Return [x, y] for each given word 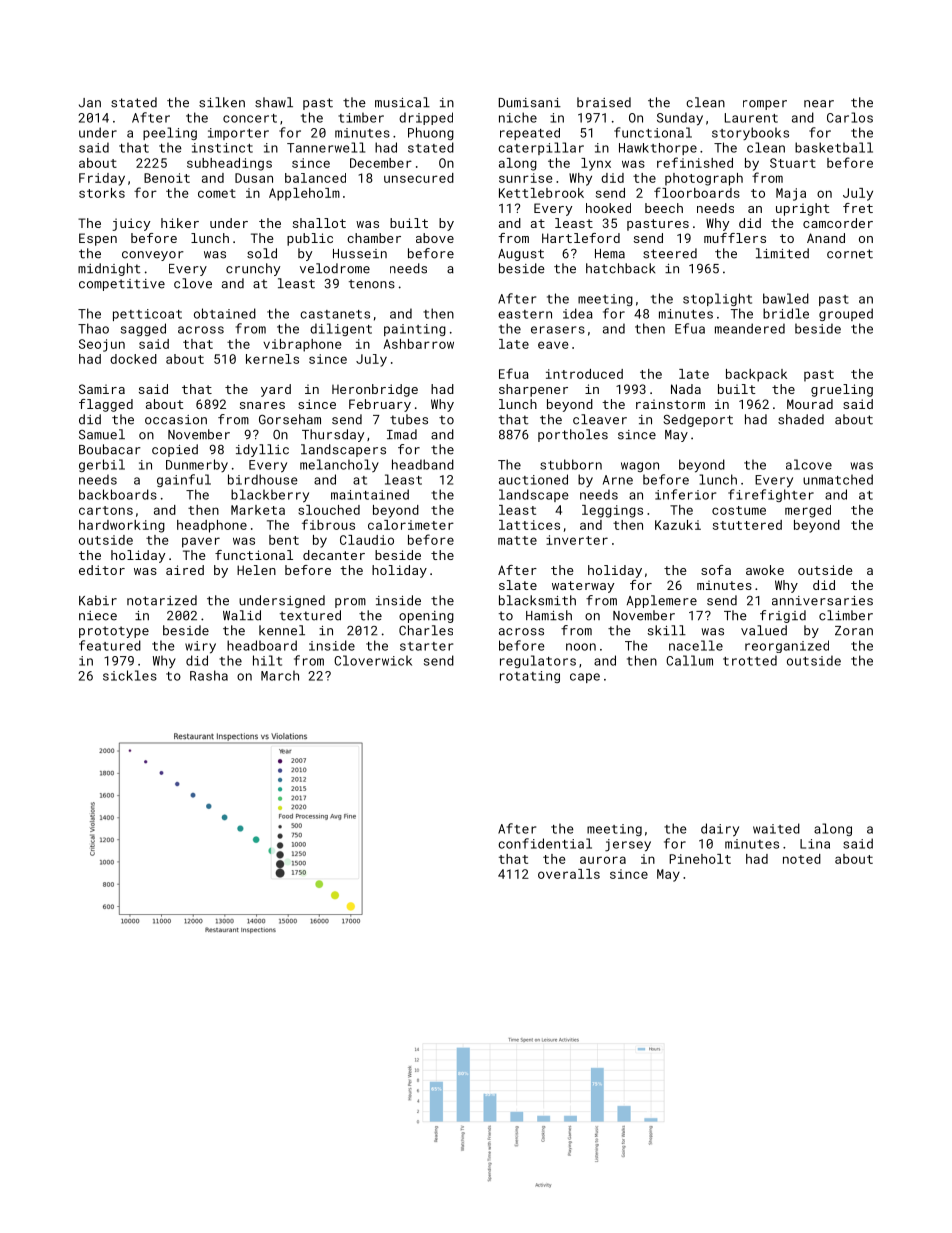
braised [604, 102]
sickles [130, 675]
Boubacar [110, 449]
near [819, 104]
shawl [274, 102]
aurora [603, 860]
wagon [640, 467]
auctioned [533, 479]
